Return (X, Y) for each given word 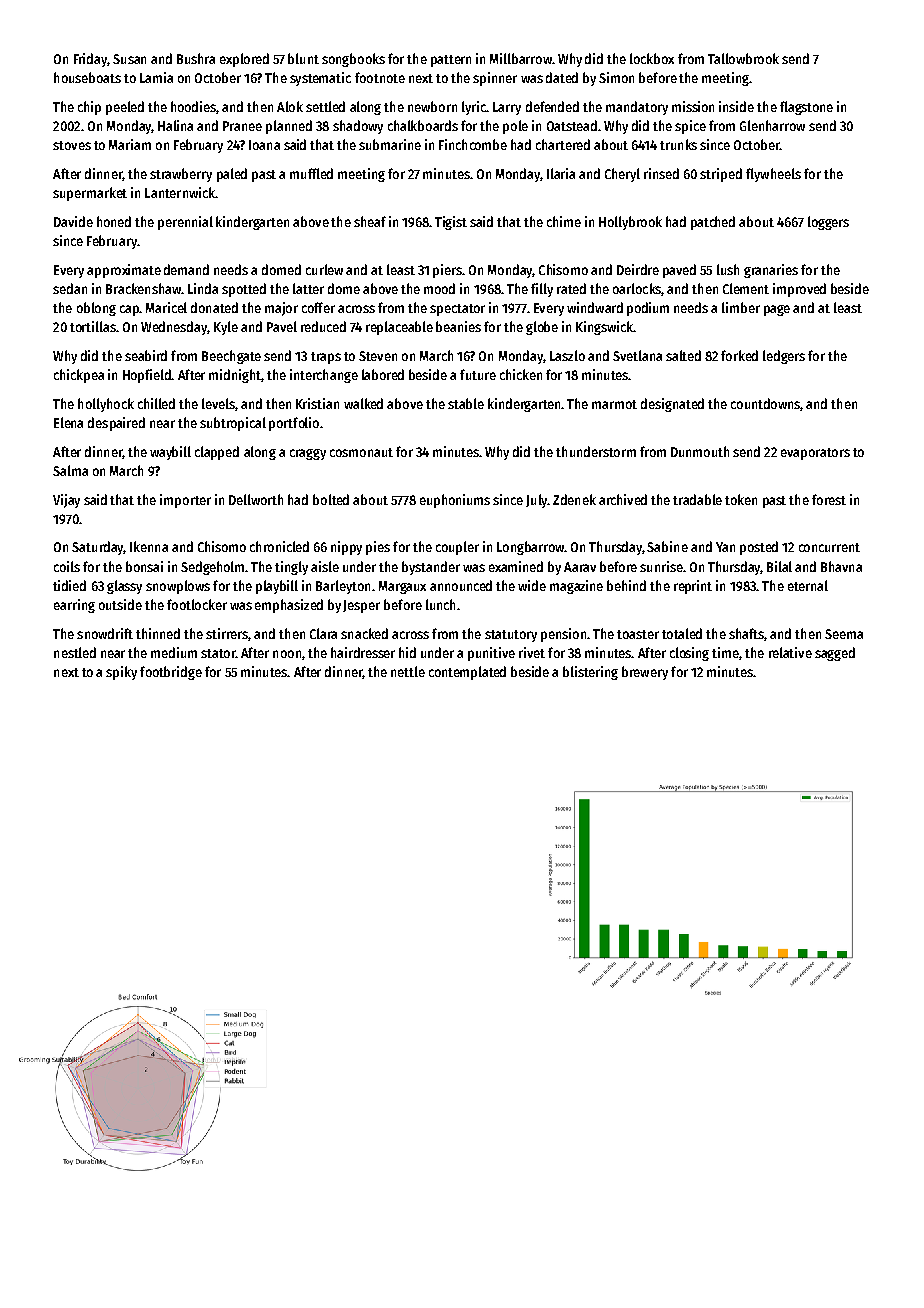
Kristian (317, 403)
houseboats (87, 77)
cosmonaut (361, 452)
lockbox (652, 58)
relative (790, 652)
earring (74, 606)
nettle (408, 671)
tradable (697, 499)
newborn (432, 106)
